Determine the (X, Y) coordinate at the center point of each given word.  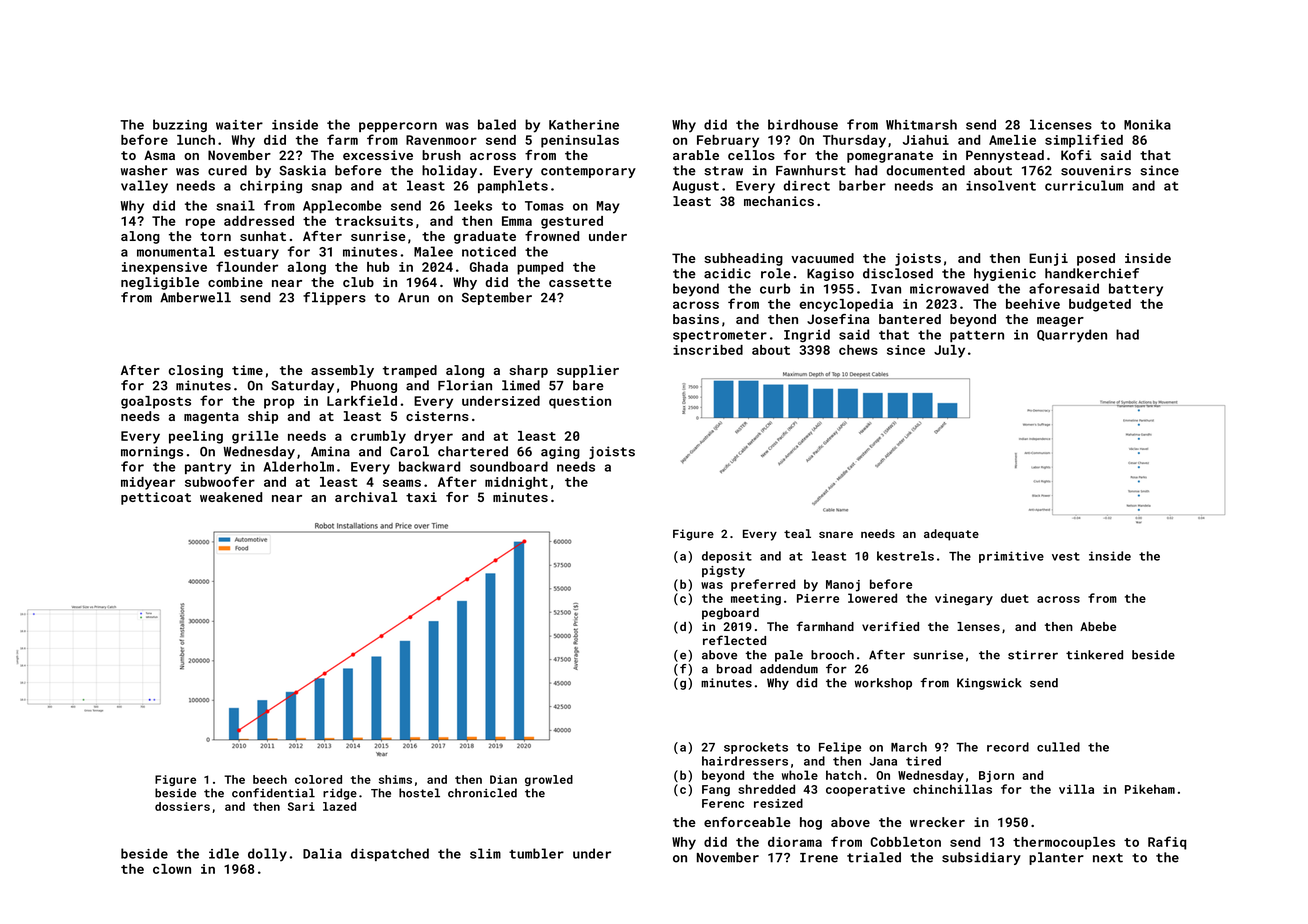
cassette (580, 282)
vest (1066, 556)
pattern (977, 336)
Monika (1147, 124)
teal (797, 533)
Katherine (584, 124)
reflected (734, 640)
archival (366, 497)
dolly (267, 855)
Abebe (1098, 626)
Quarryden (1072, 336)
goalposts (156, 402)
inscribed (708, 350)
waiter (239, 125)
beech (270, 779)
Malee (433, 251)
